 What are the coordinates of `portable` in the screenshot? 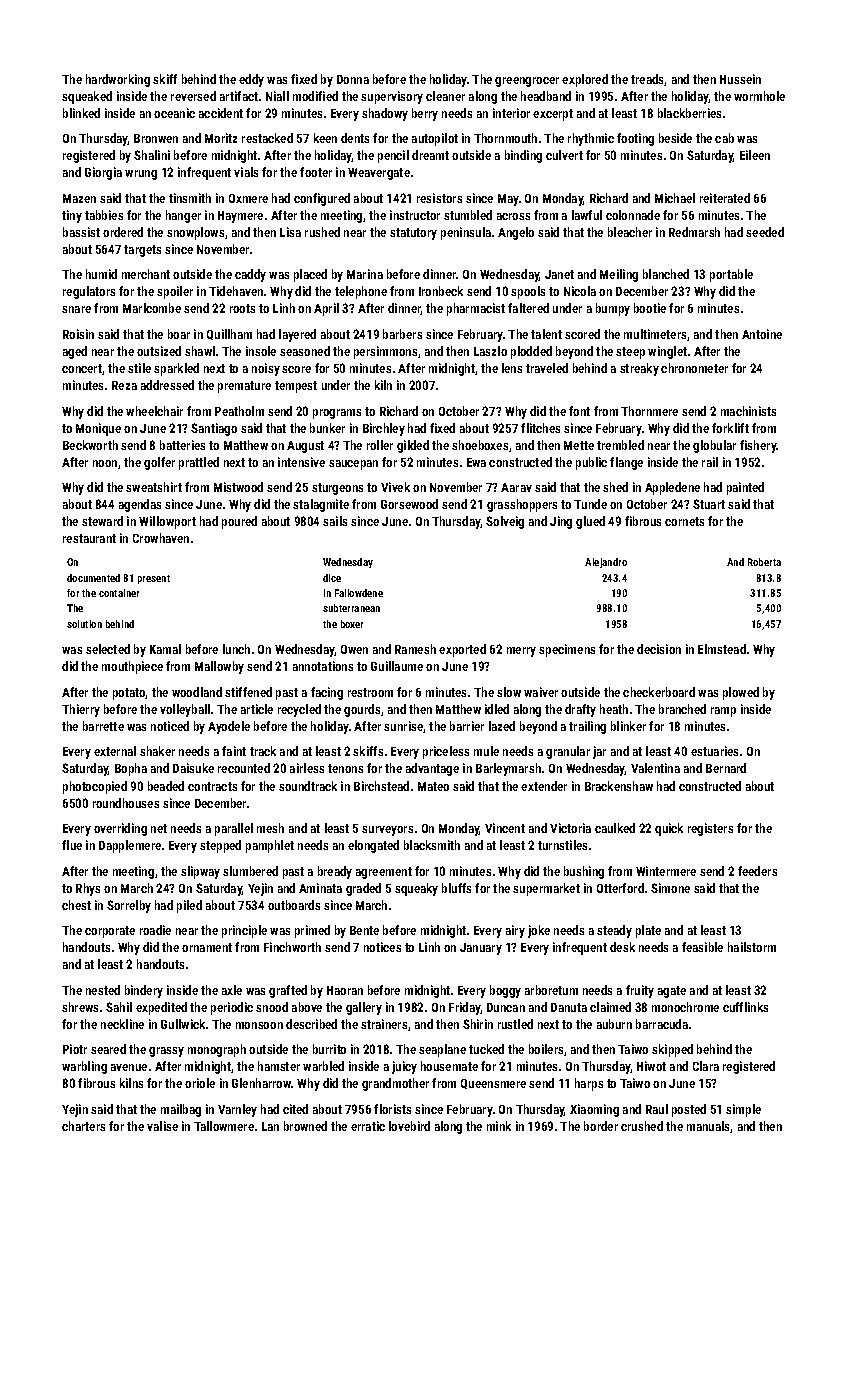 It's located at (731, 275).
